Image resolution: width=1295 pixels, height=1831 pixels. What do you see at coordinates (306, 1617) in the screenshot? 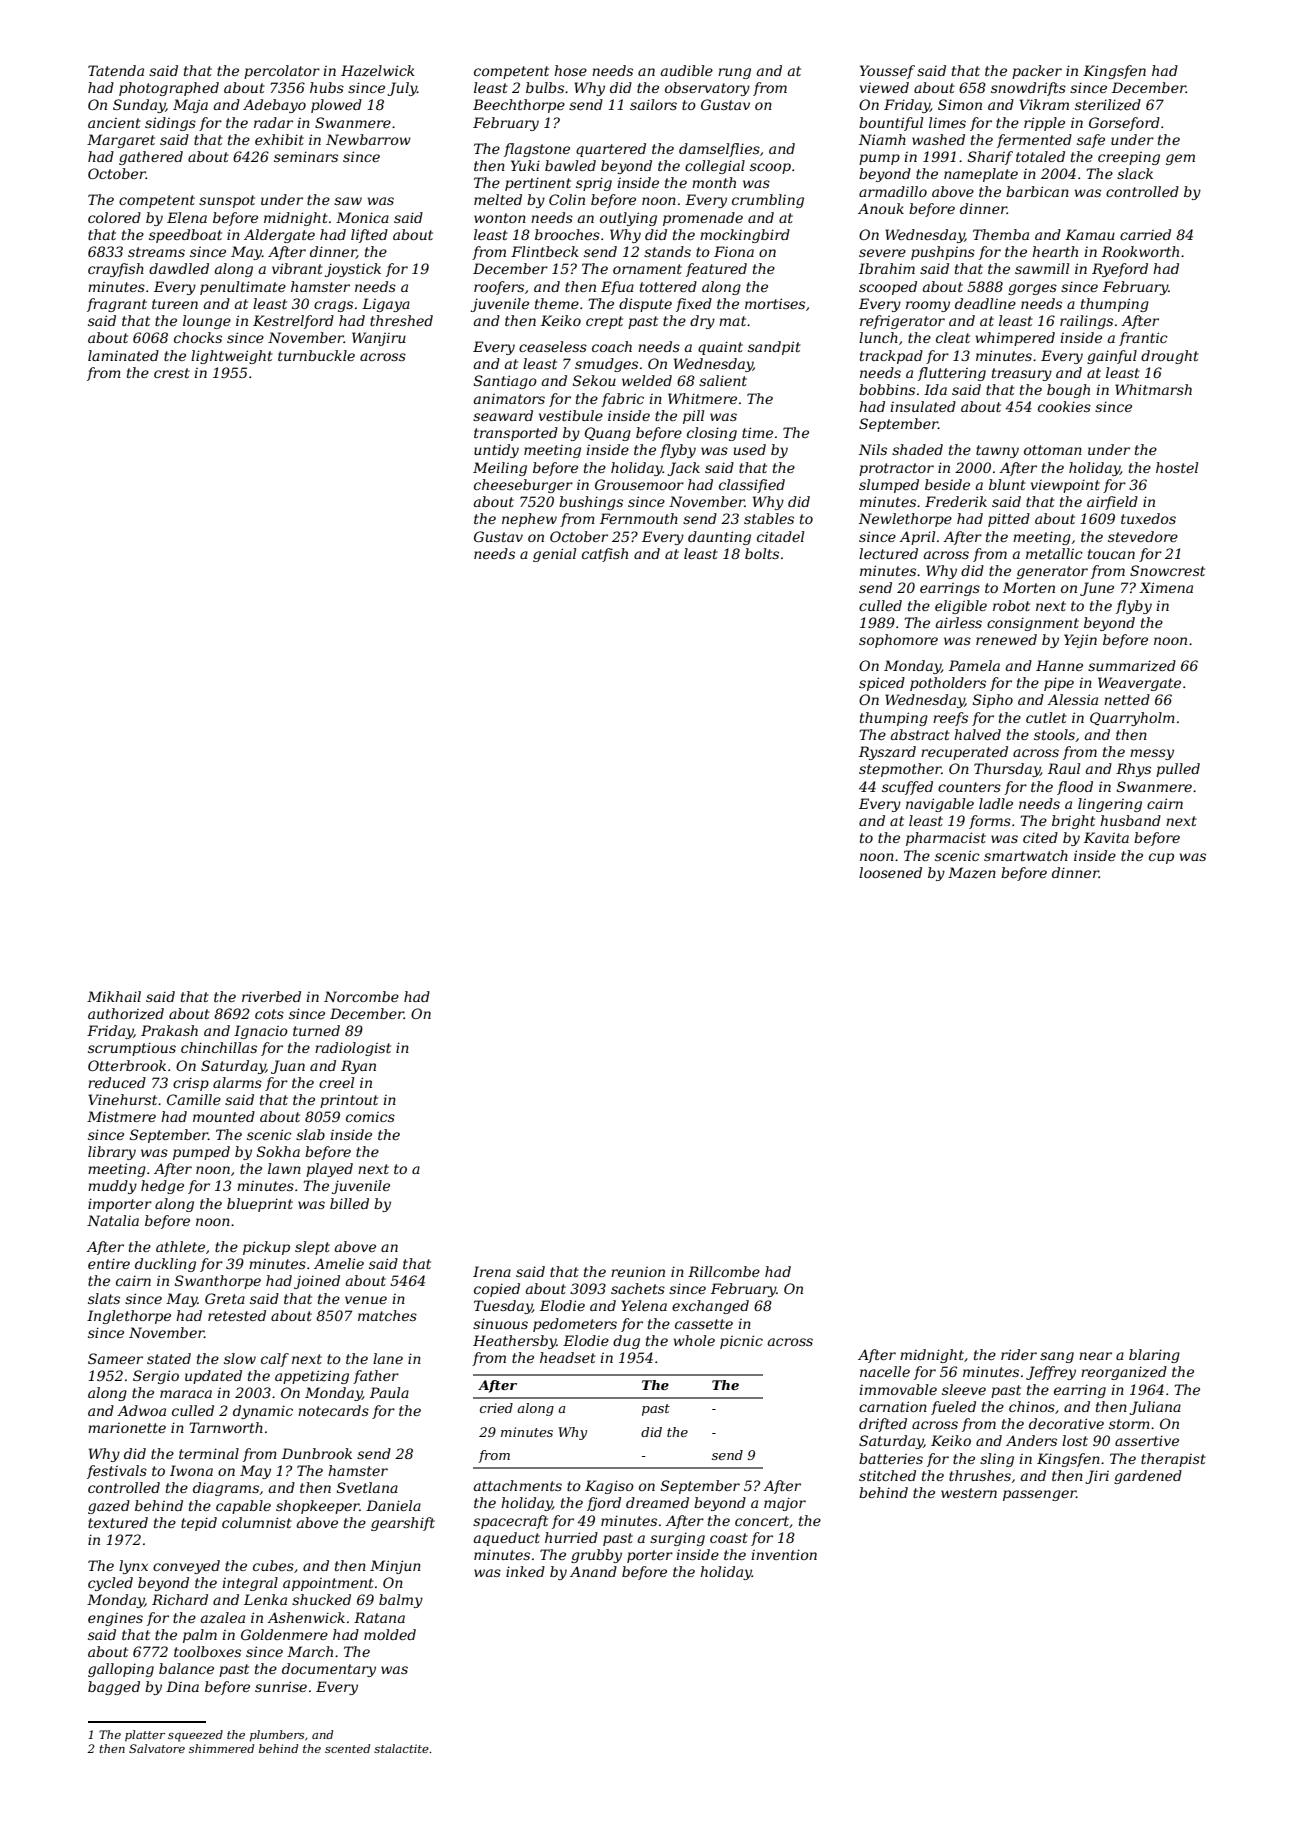
I see `Ashenwick` at bounding box center [306, 1617].
